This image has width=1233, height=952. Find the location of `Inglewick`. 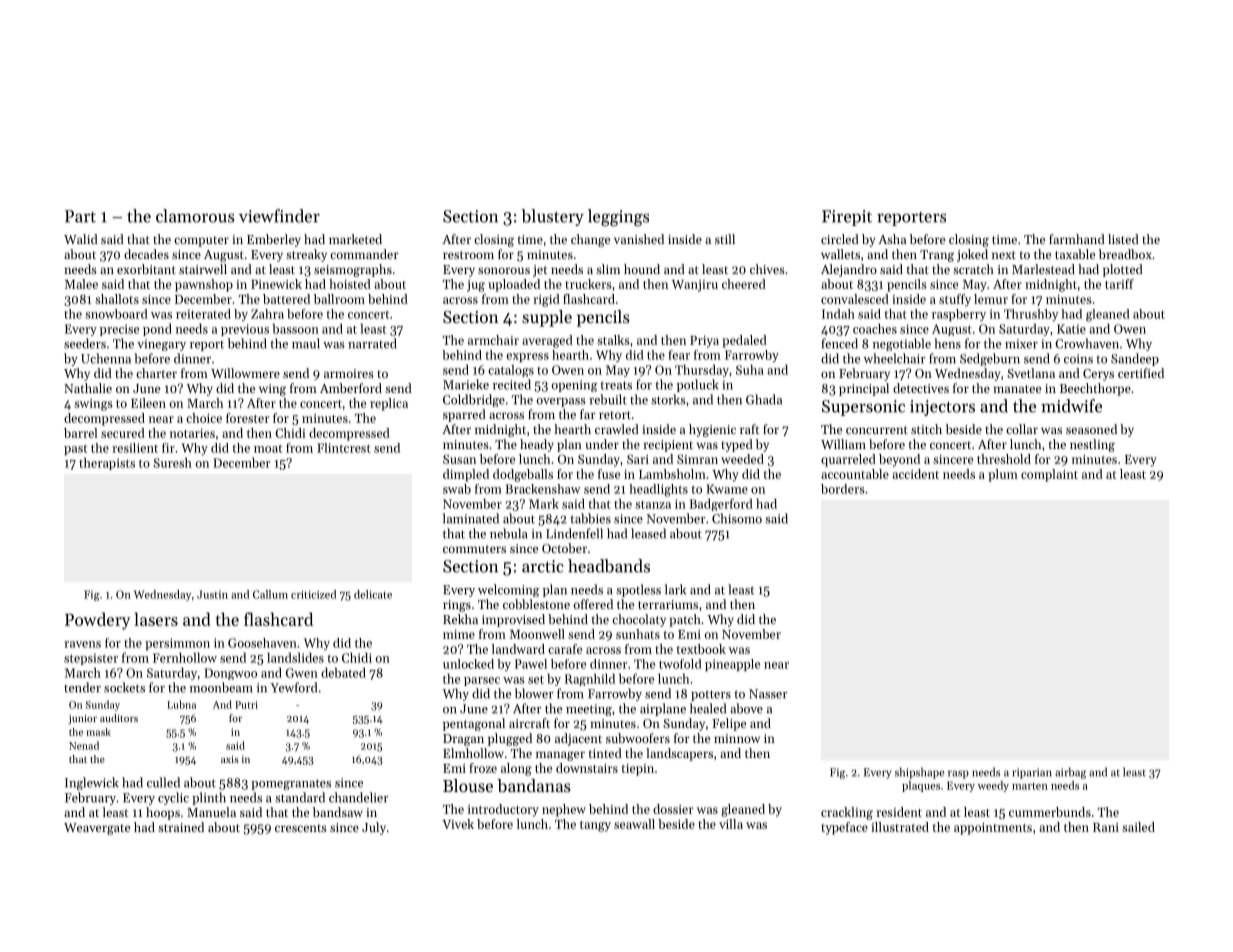

Inglewick is located at coordinates (92, 783).
